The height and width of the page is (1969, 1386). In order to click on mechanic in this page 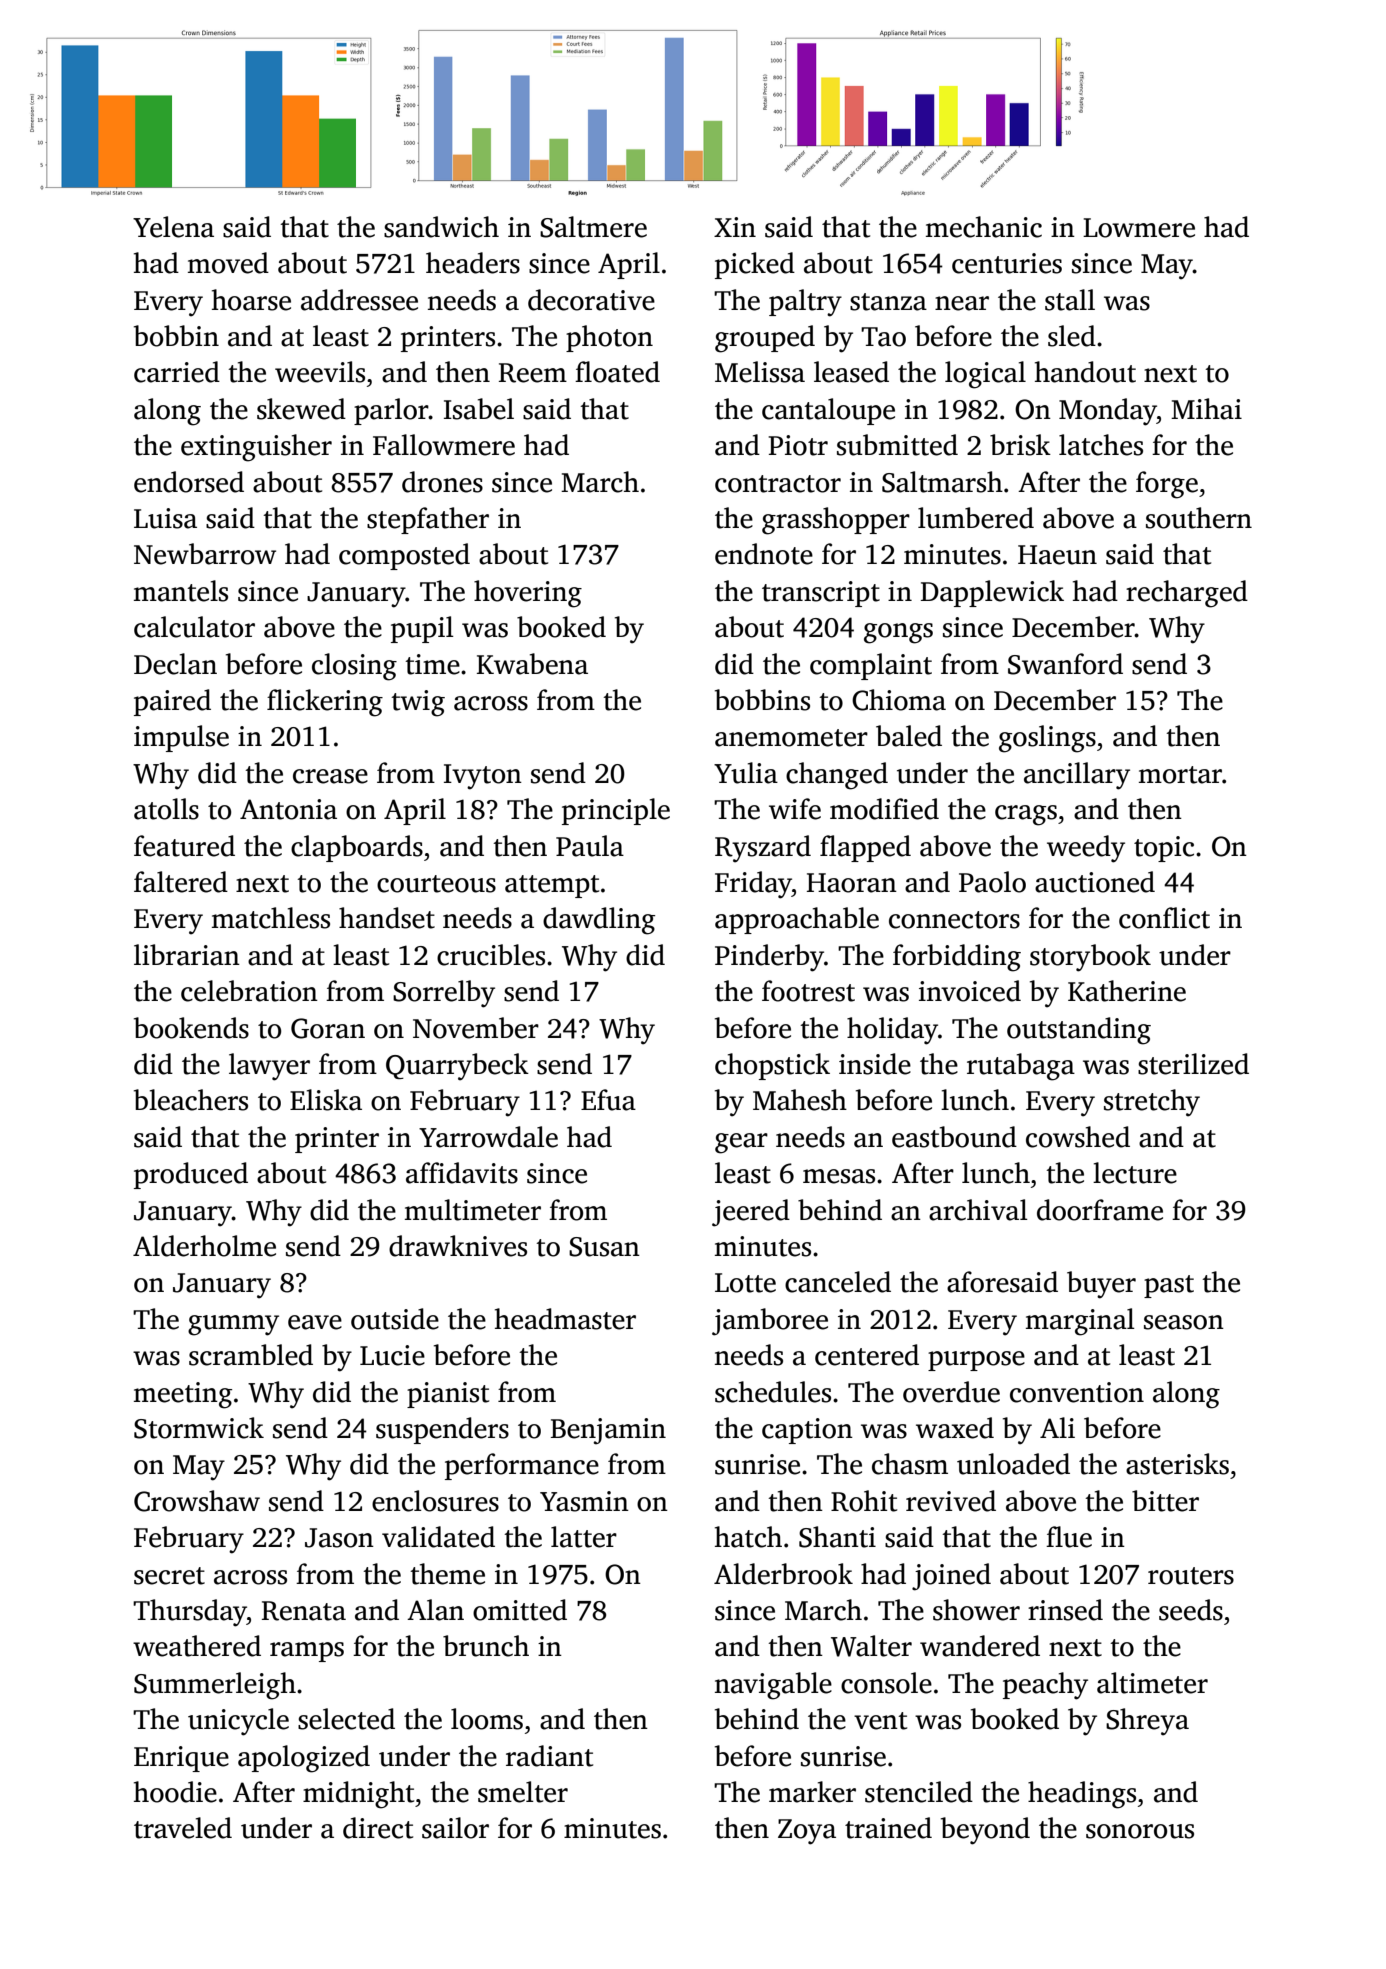, I will do `click(984, 227)`.
